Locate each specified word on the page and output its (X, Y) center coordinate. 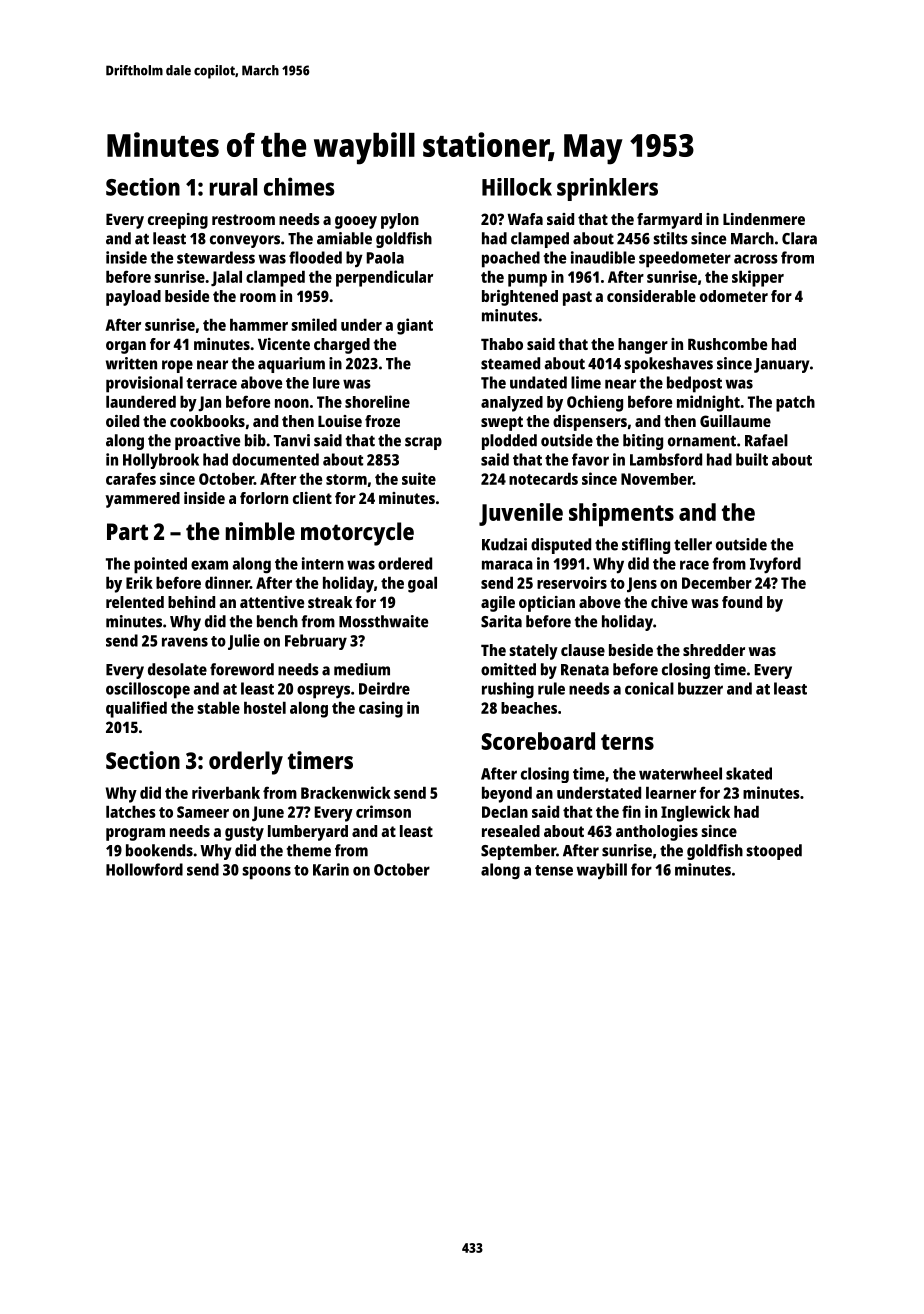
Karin (331, 869)
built (752, 459)
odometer (734, 296)
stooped (774, 852)
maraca (507, 565)
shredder (714, 650)
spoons (266, 873)
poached (511, 259)
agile (498, 604)
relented (135, 602)
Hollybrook (161, 461)
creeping (178, 221)
